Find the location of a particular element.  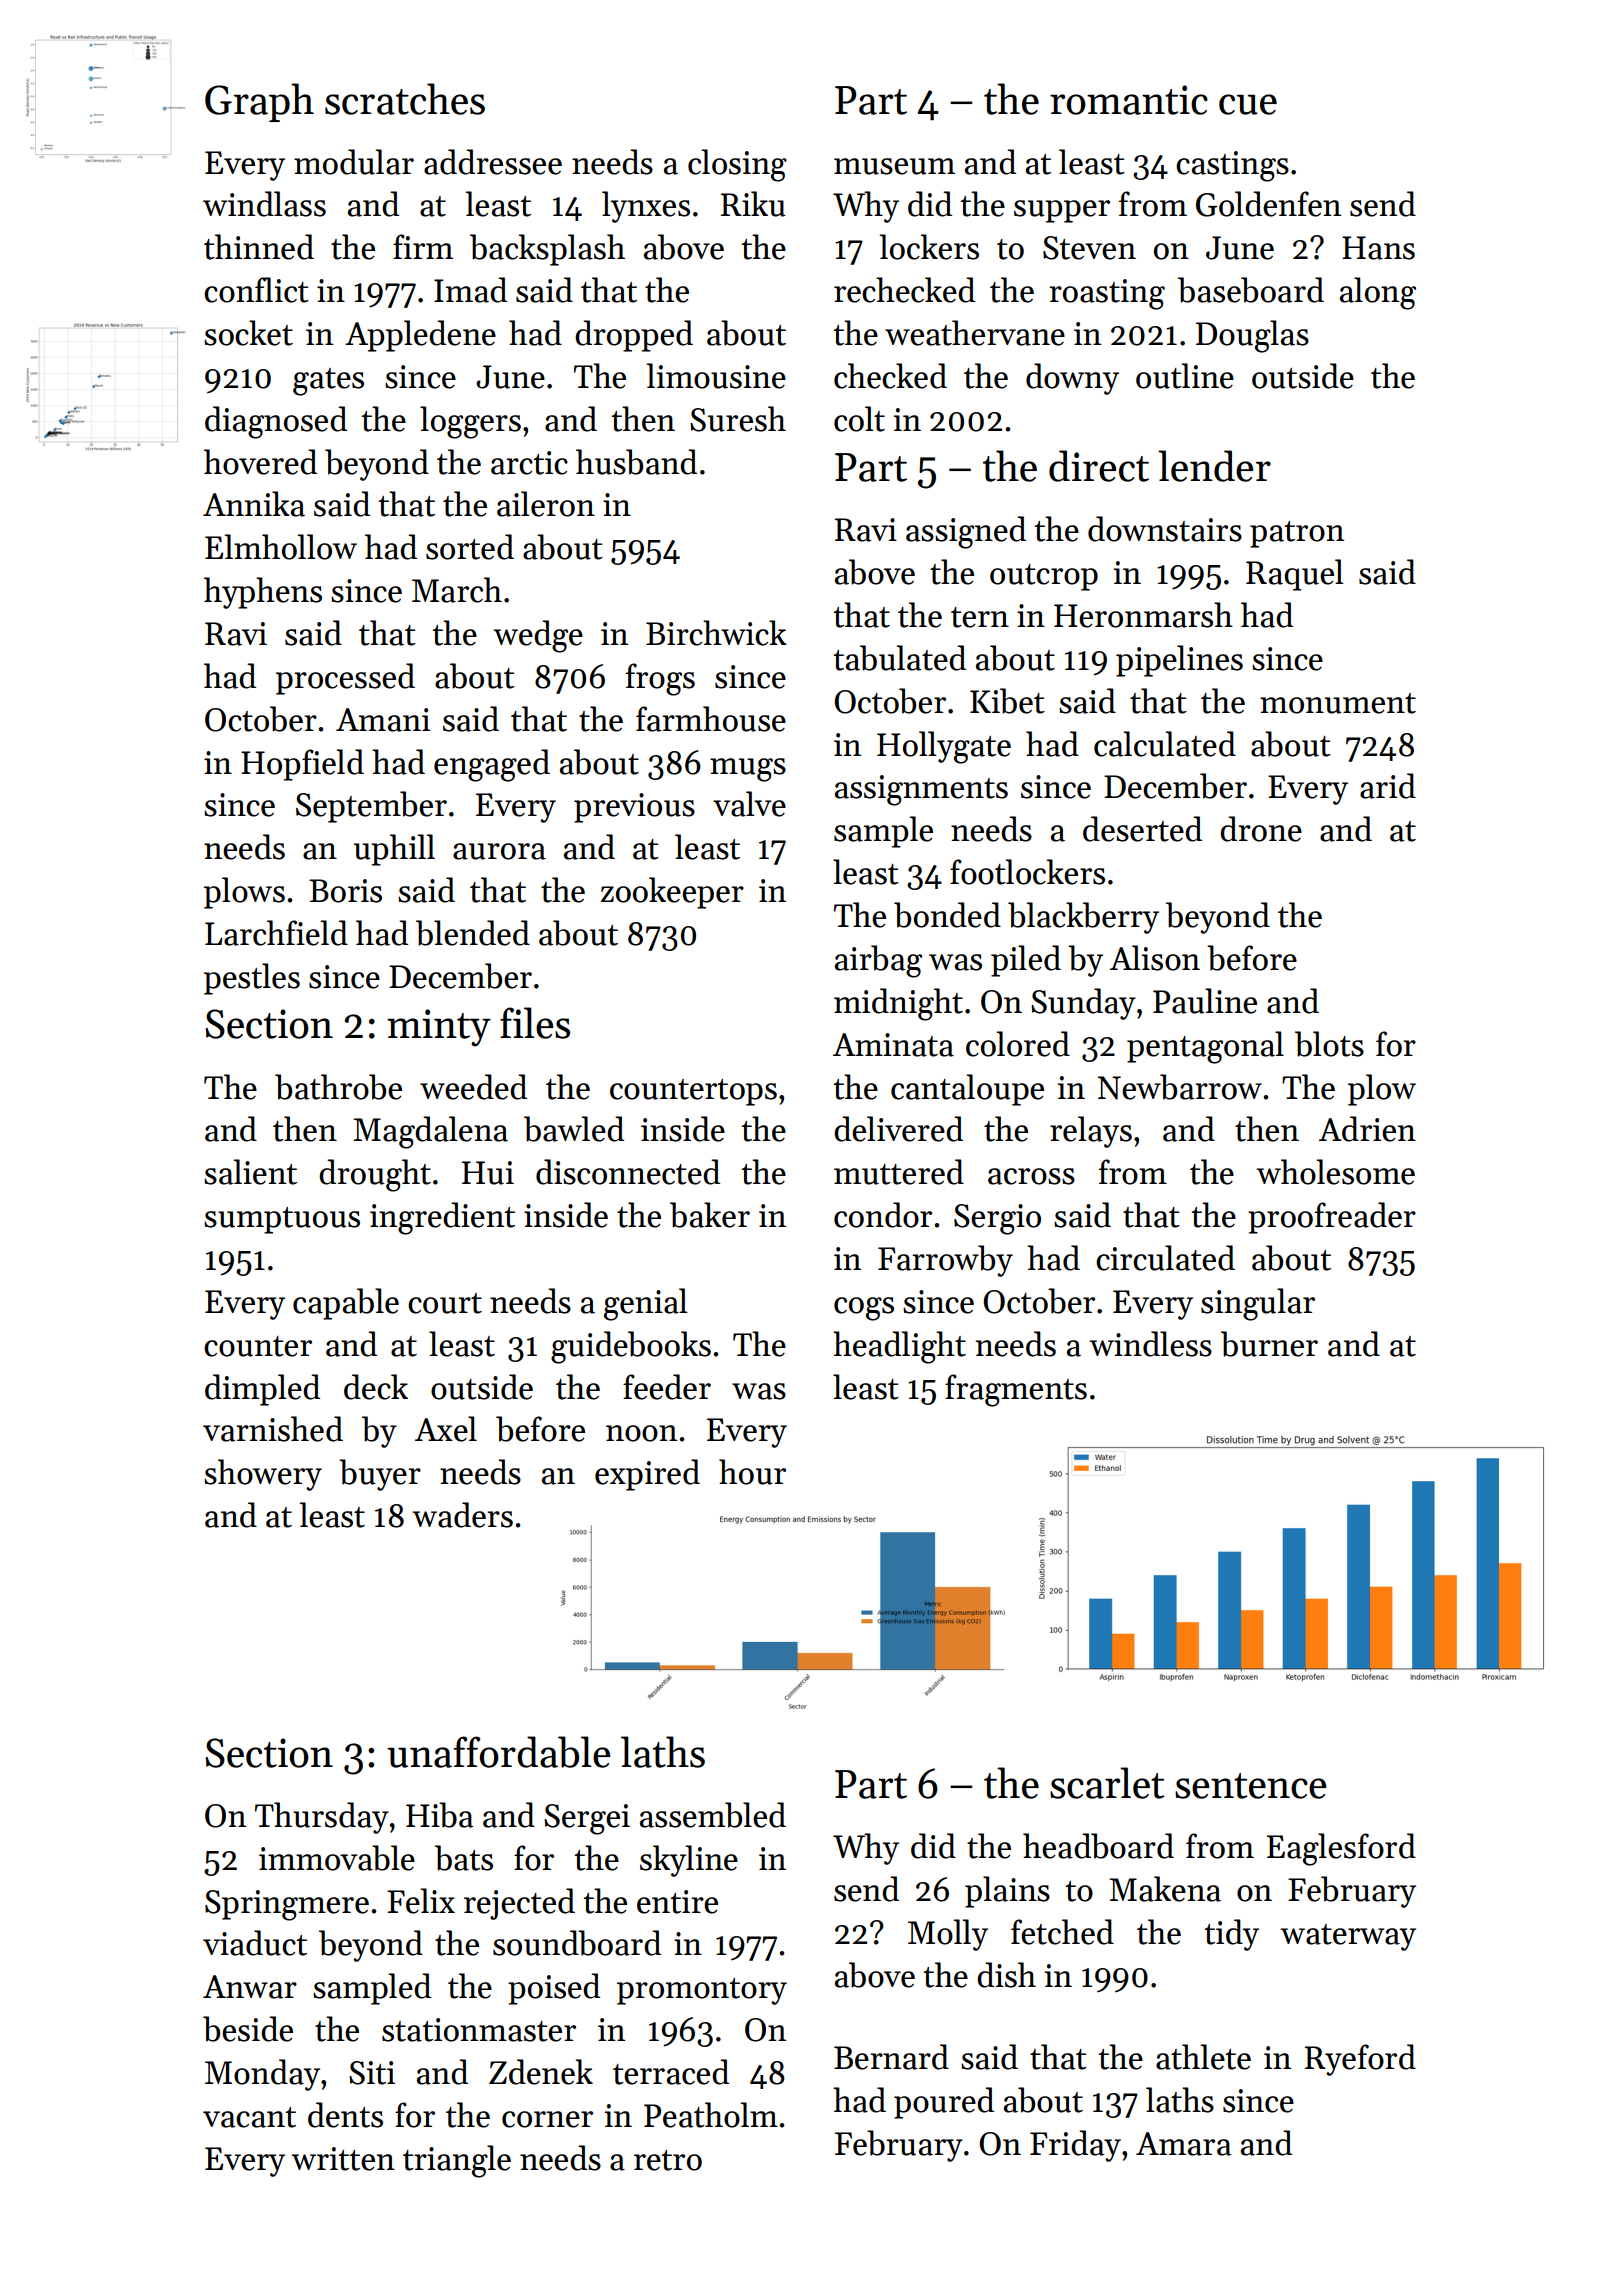

written is located at coordinates (343, 2159).
